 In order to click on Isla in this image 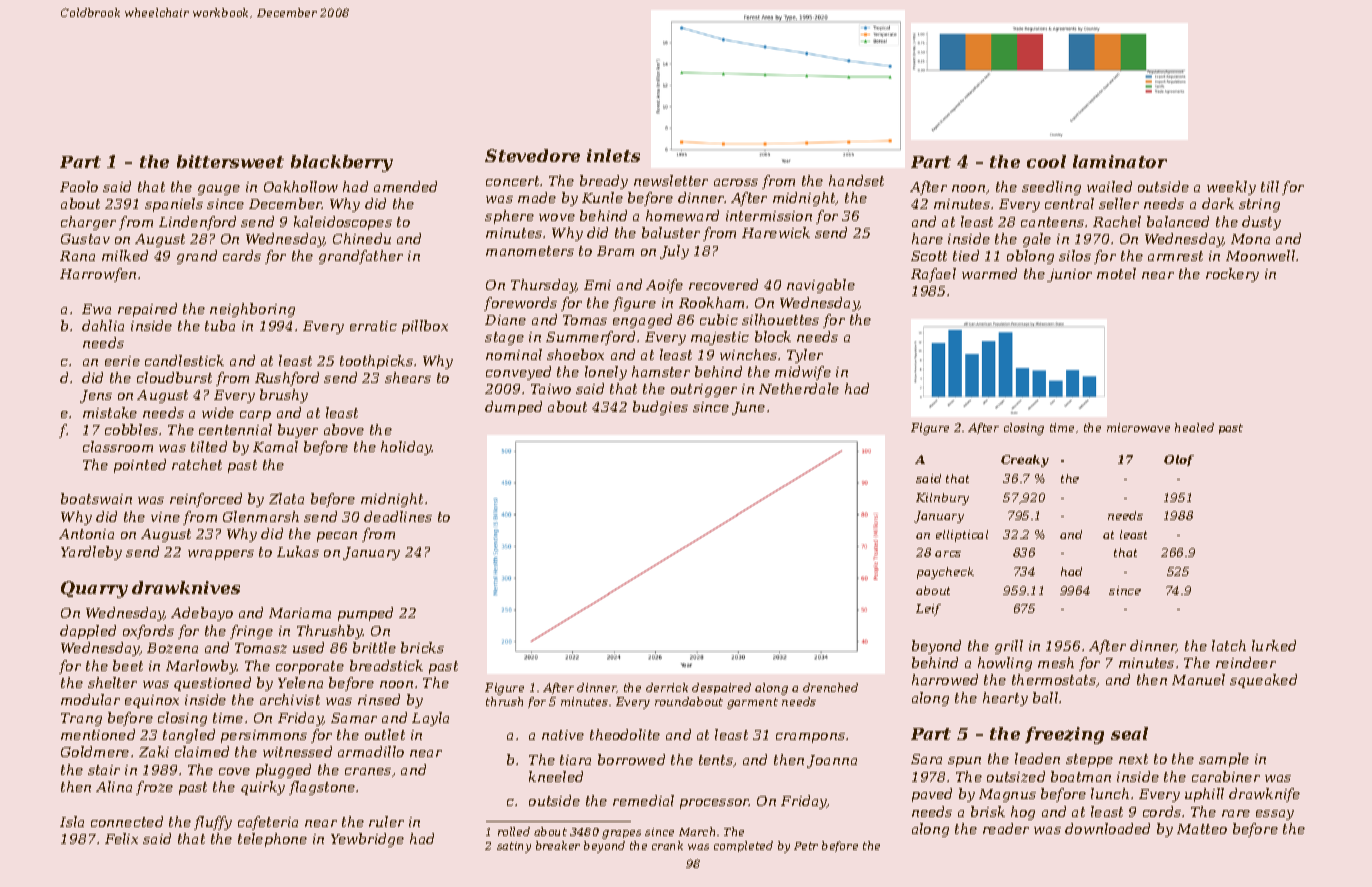, I will do `click(72, 821)`.
